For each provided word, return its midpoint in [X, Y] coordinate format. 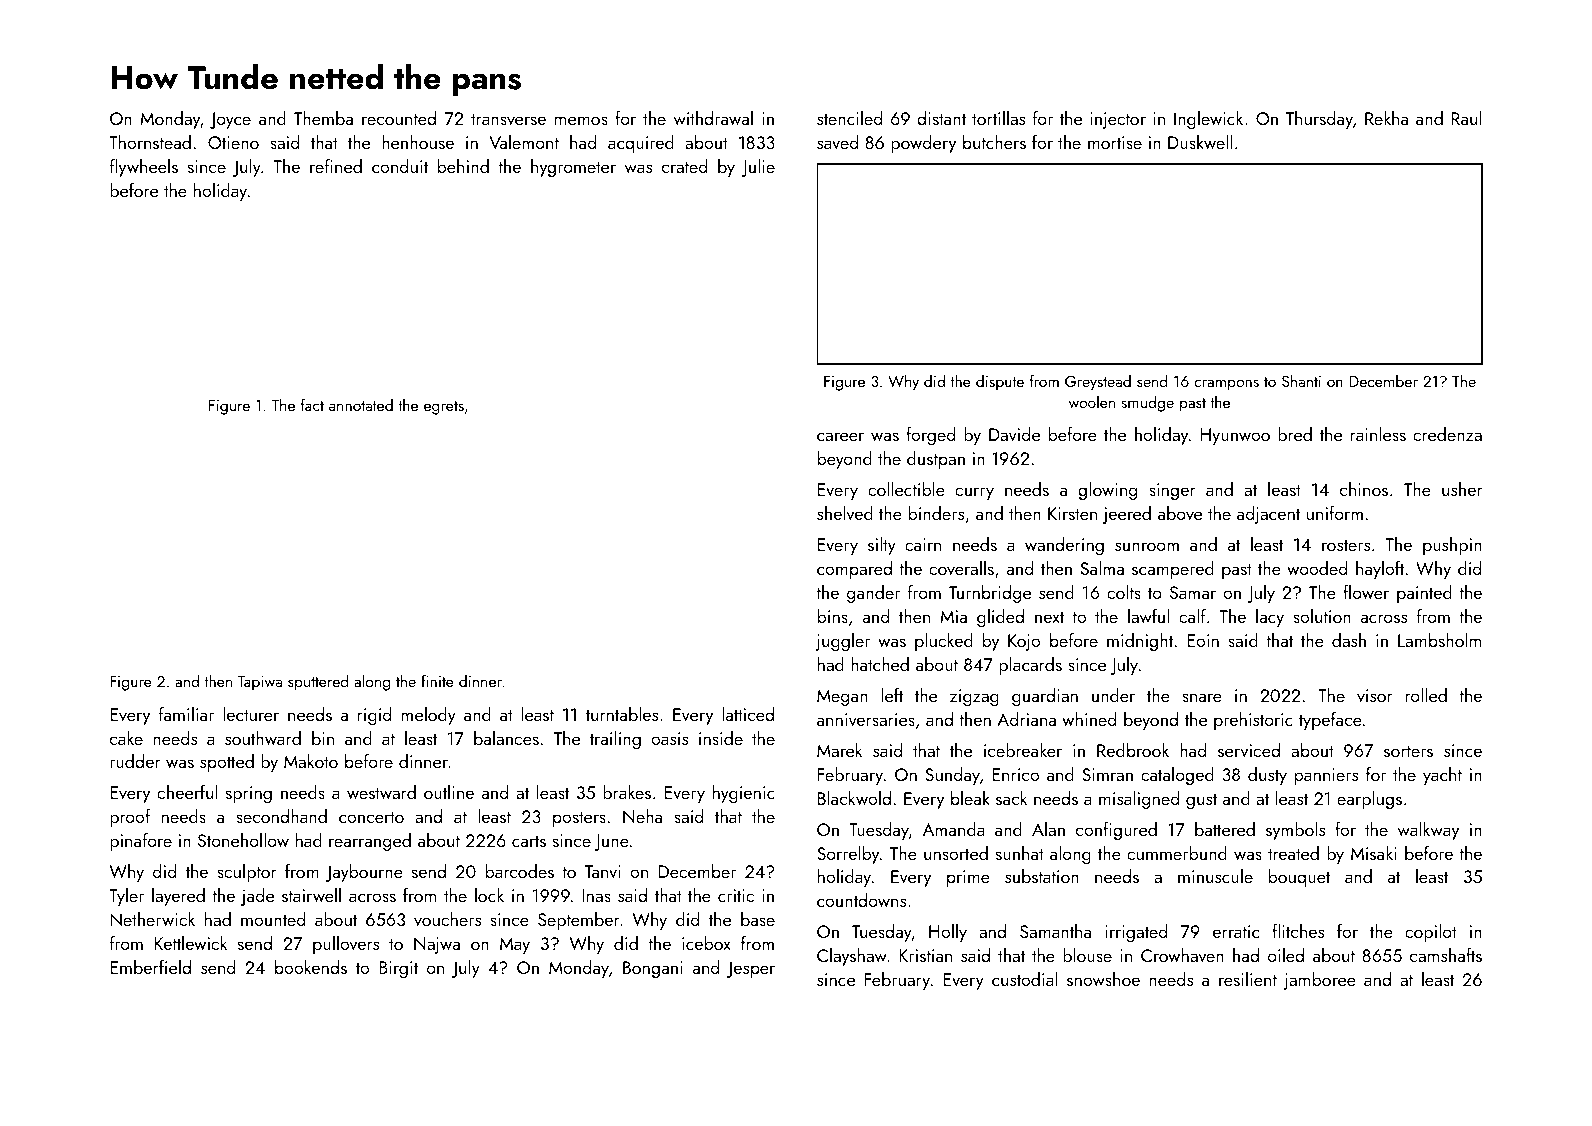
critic [736, 895]
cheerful [187, 792]
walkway [1428, 831]
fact [312, 404]
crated [684, 166]
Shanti [1301, 380]
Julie [758, 168]
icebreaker [1023, 750]
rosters [1346, 545]
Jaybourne [364, 873]
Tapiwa [260, 683]
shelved [845, 513]
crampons [1226, 385]
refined [336, 166]
